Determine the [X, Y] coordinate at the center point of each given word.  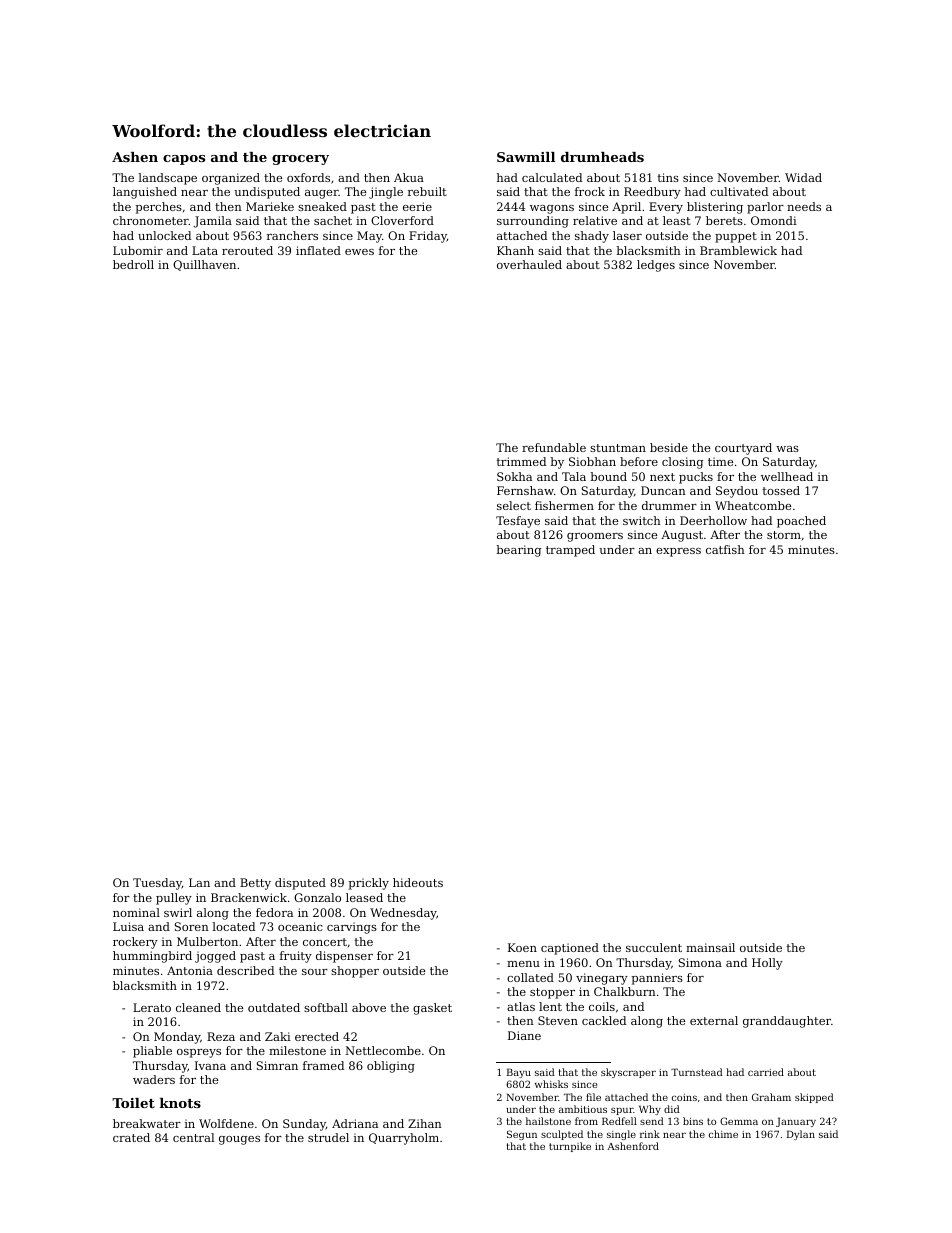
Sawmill [526, 157]
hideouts [418, 882]
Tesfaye [518, 522]
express [678, 552]
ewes [359, 252]
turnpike [570, 1147]
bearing [518, 551]
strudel [328, 1137]
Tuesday [157, 884]
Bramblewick [738, 250]
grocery [300, 160]
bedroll [133, 264]
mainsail [710, 947]
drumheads [602, 157]
